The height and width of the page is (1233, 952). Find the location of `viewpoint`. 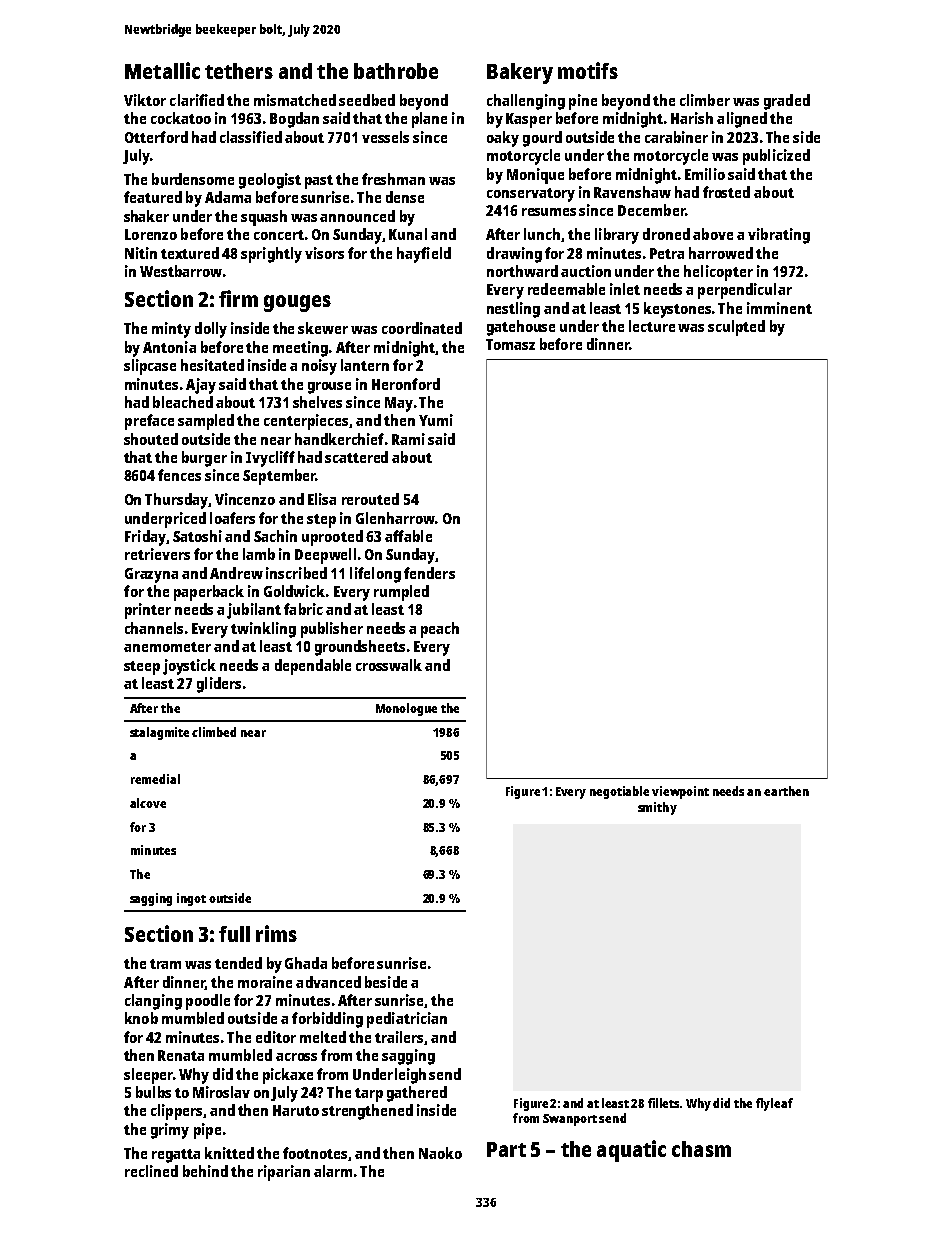

viewpoint is located at coordinates (680, 792).
